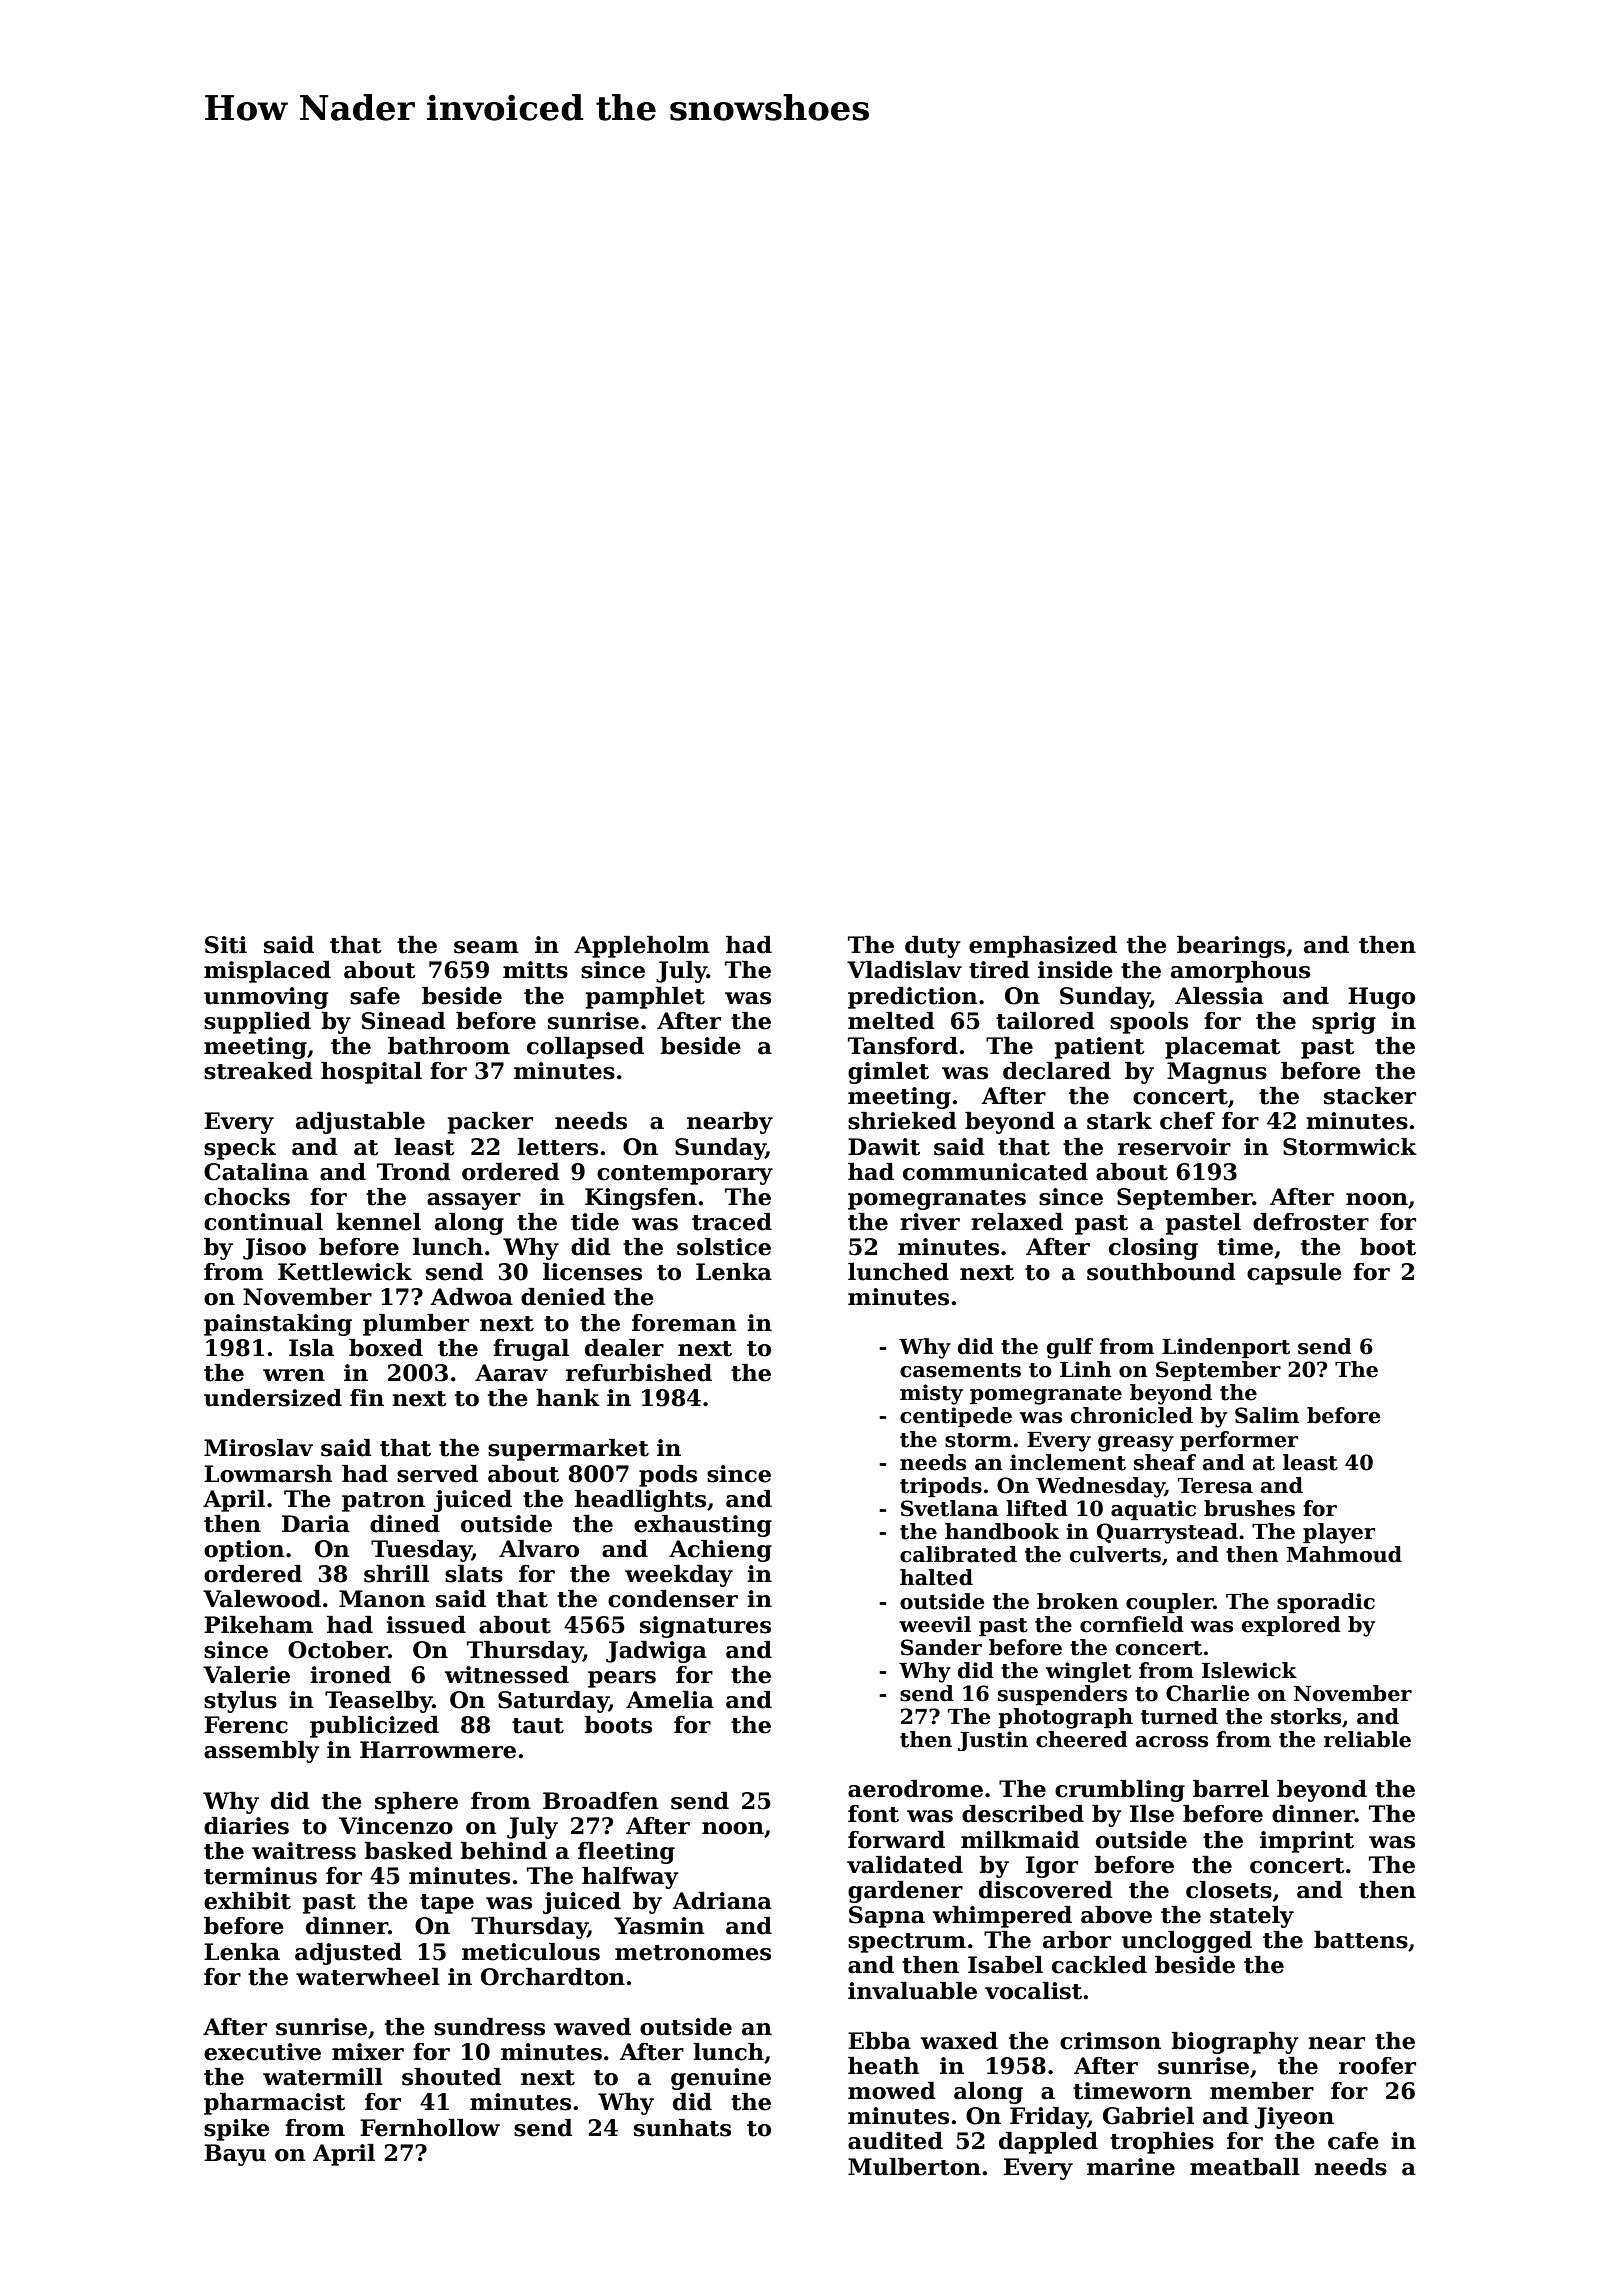  I want to click on Valewood, so click(262, 1599).
